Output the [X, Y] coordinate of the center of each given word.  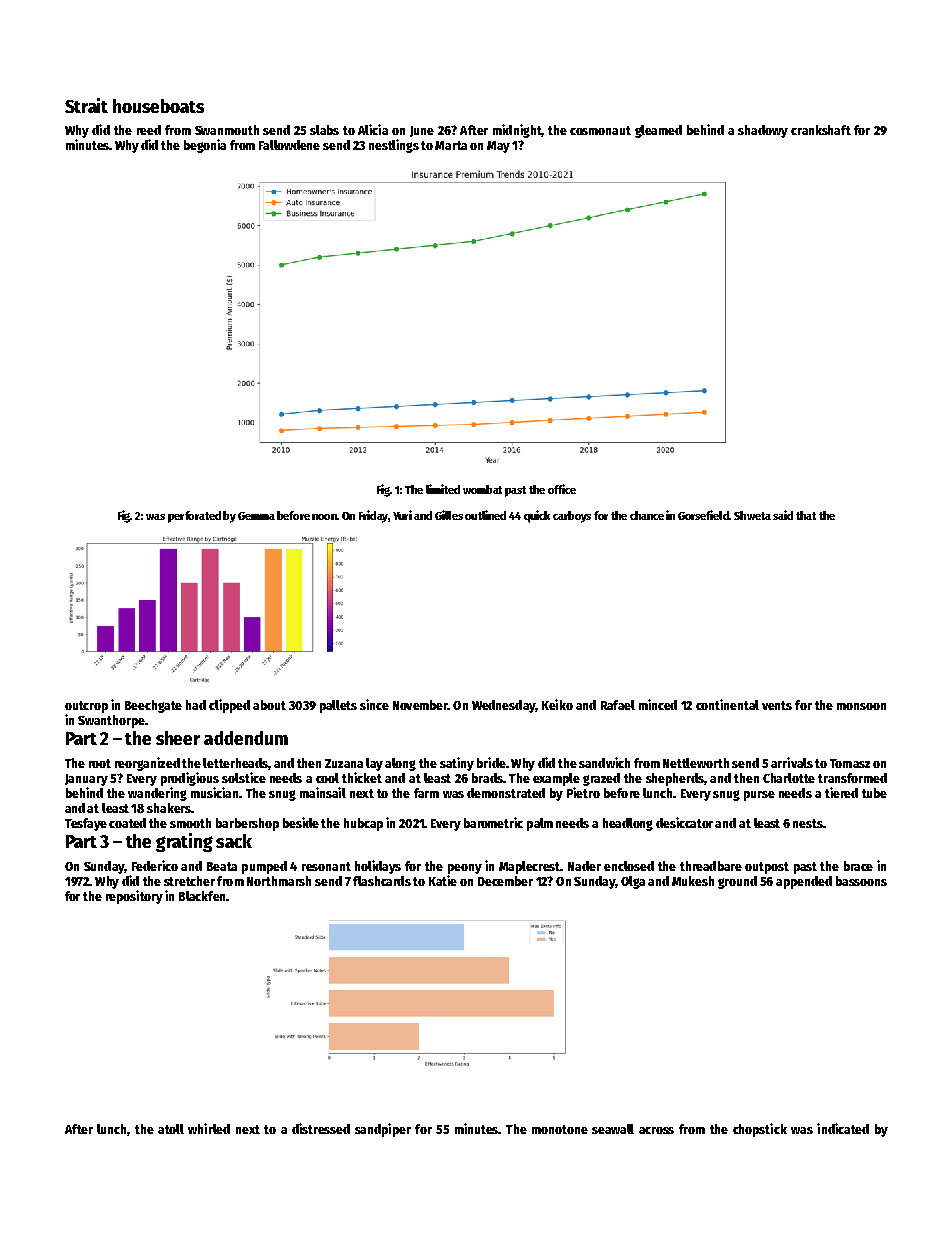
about [269, 705]
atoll [171, 1129]
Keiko [557, 704]
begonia [205, 146]
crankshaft [821, 130]
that [806, 515]
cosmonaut [600, 130]
